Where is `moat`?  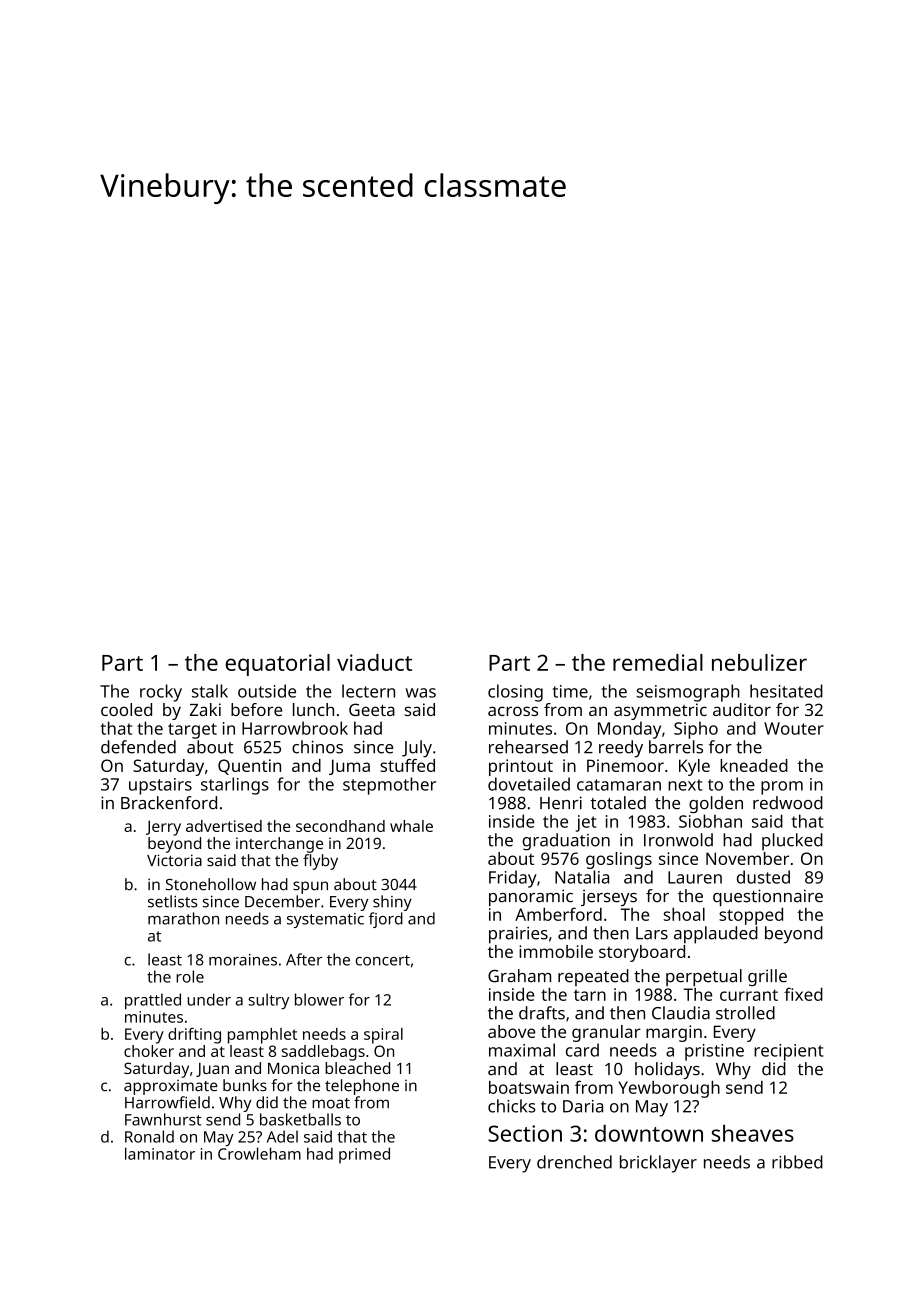
moat is located at coordinates (331, 1103).
